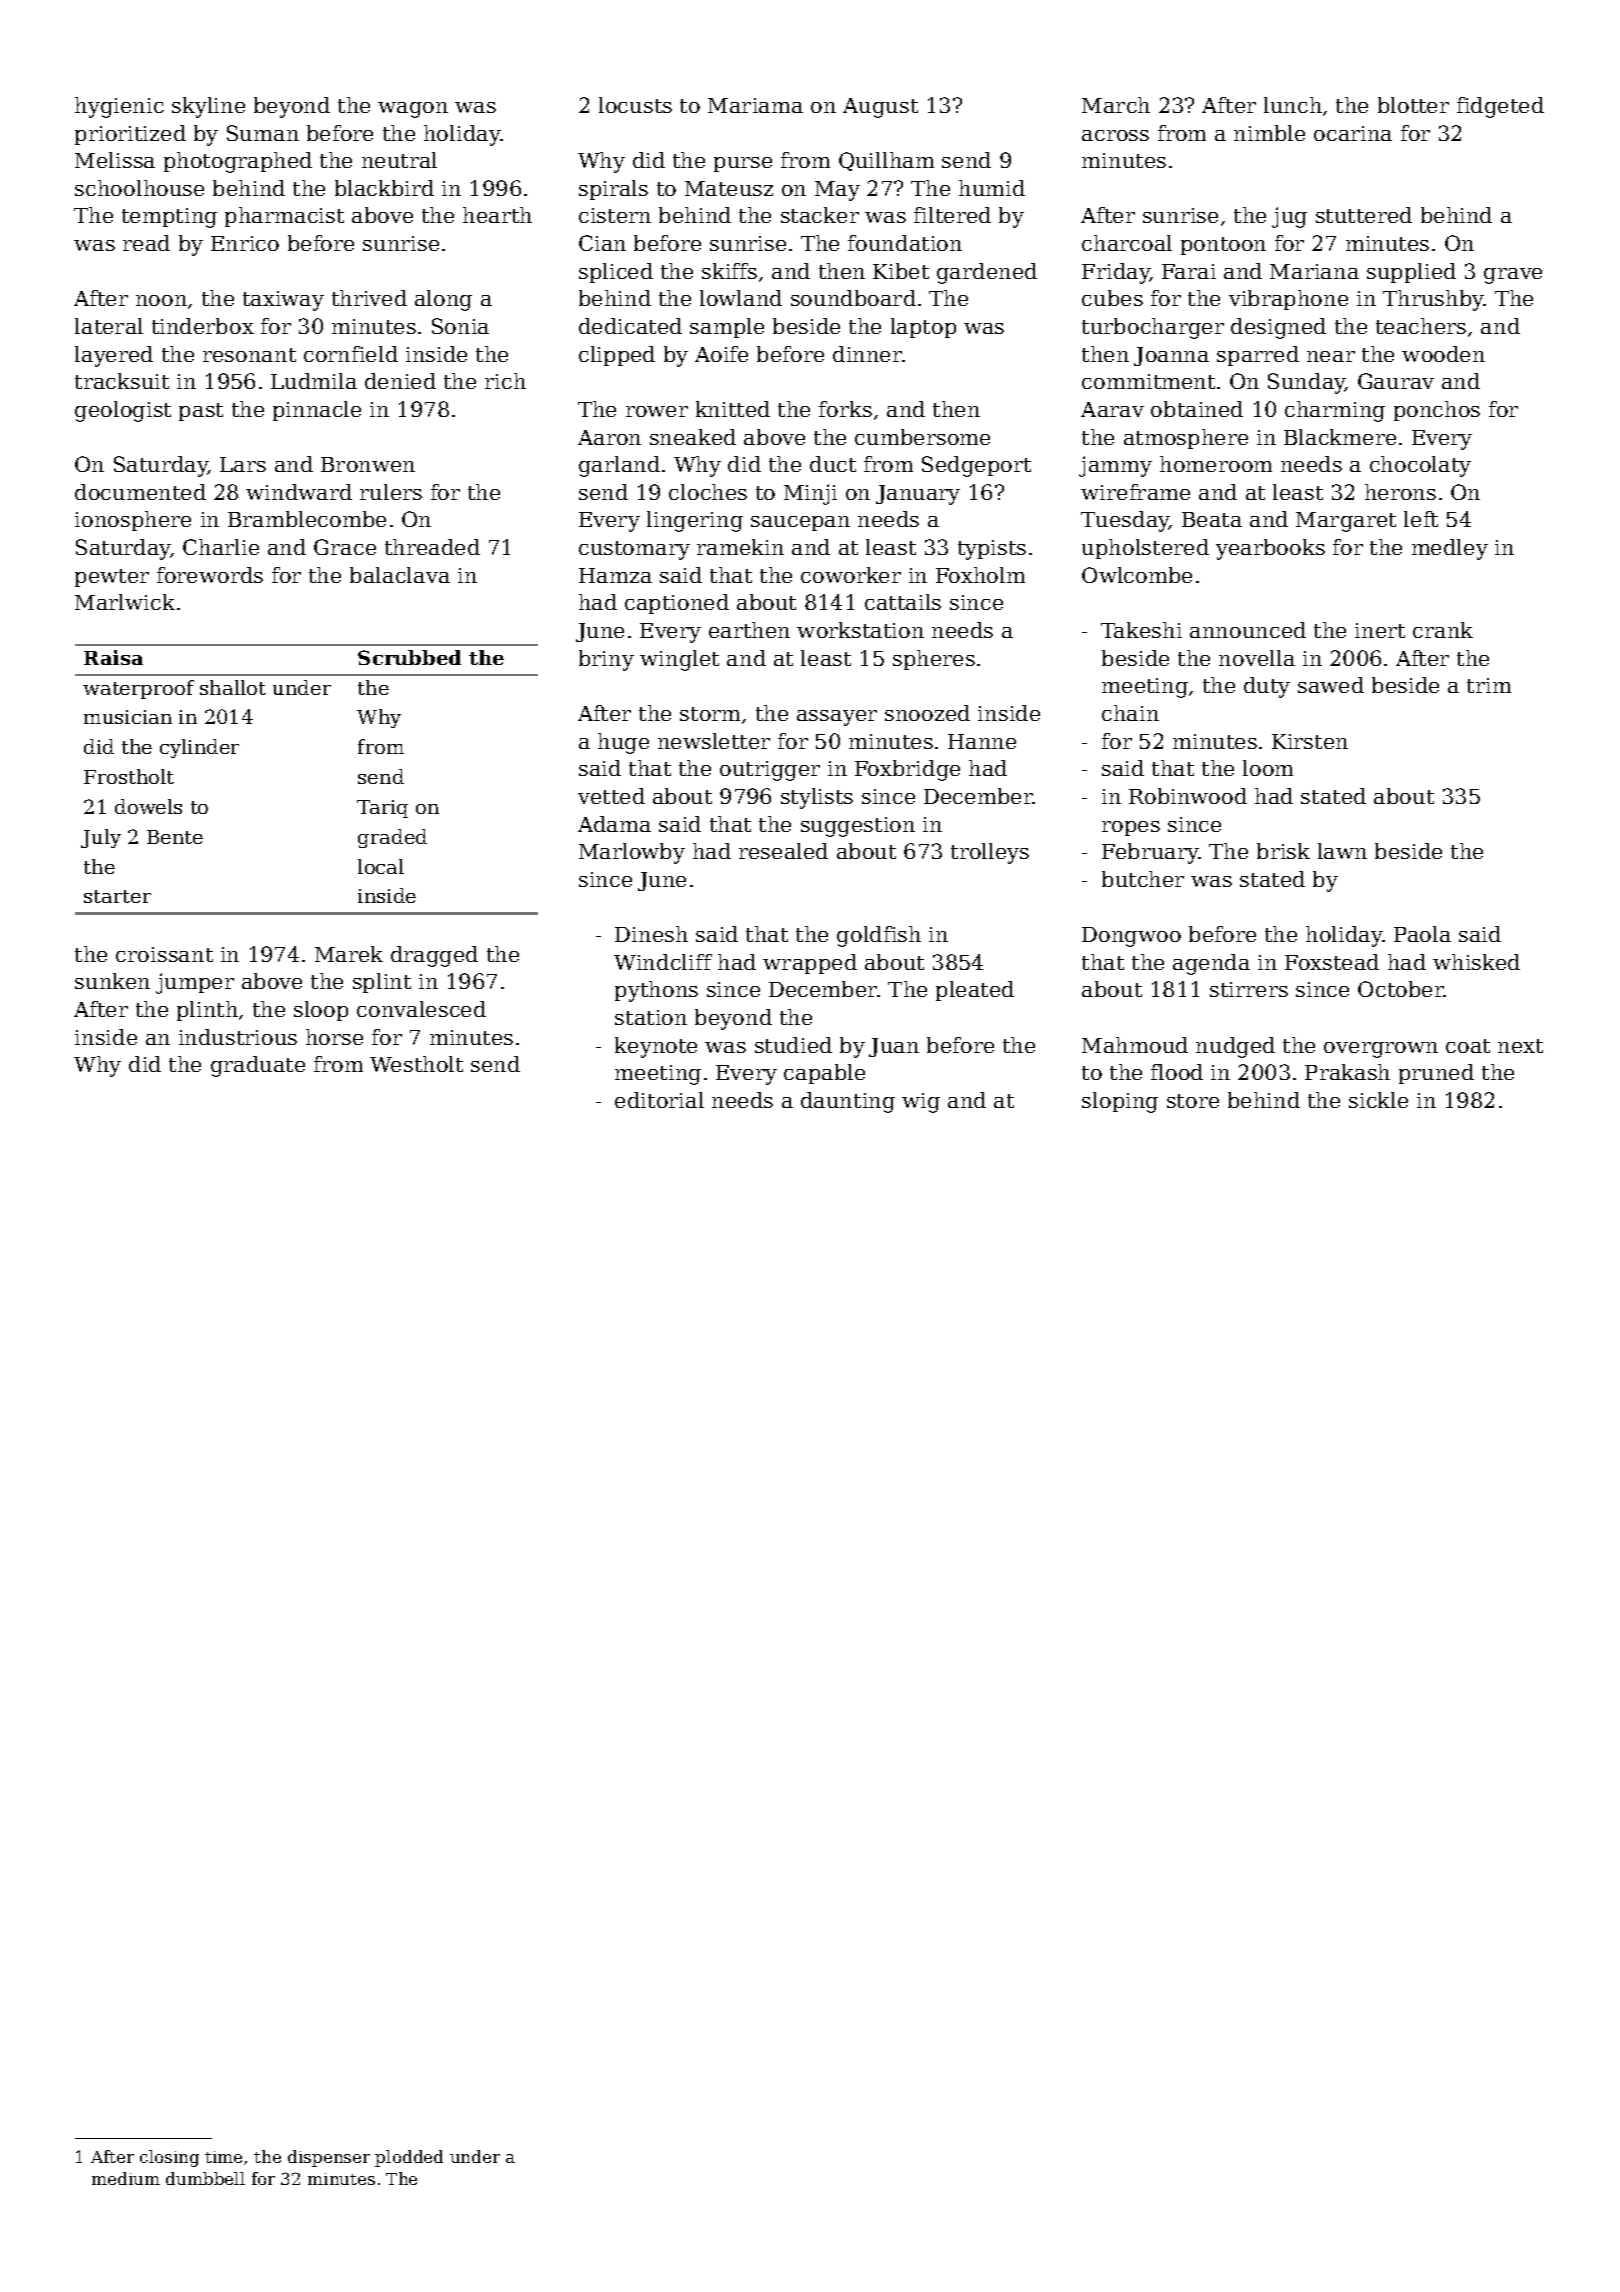  I want to click on October, so click(1401, 989).
